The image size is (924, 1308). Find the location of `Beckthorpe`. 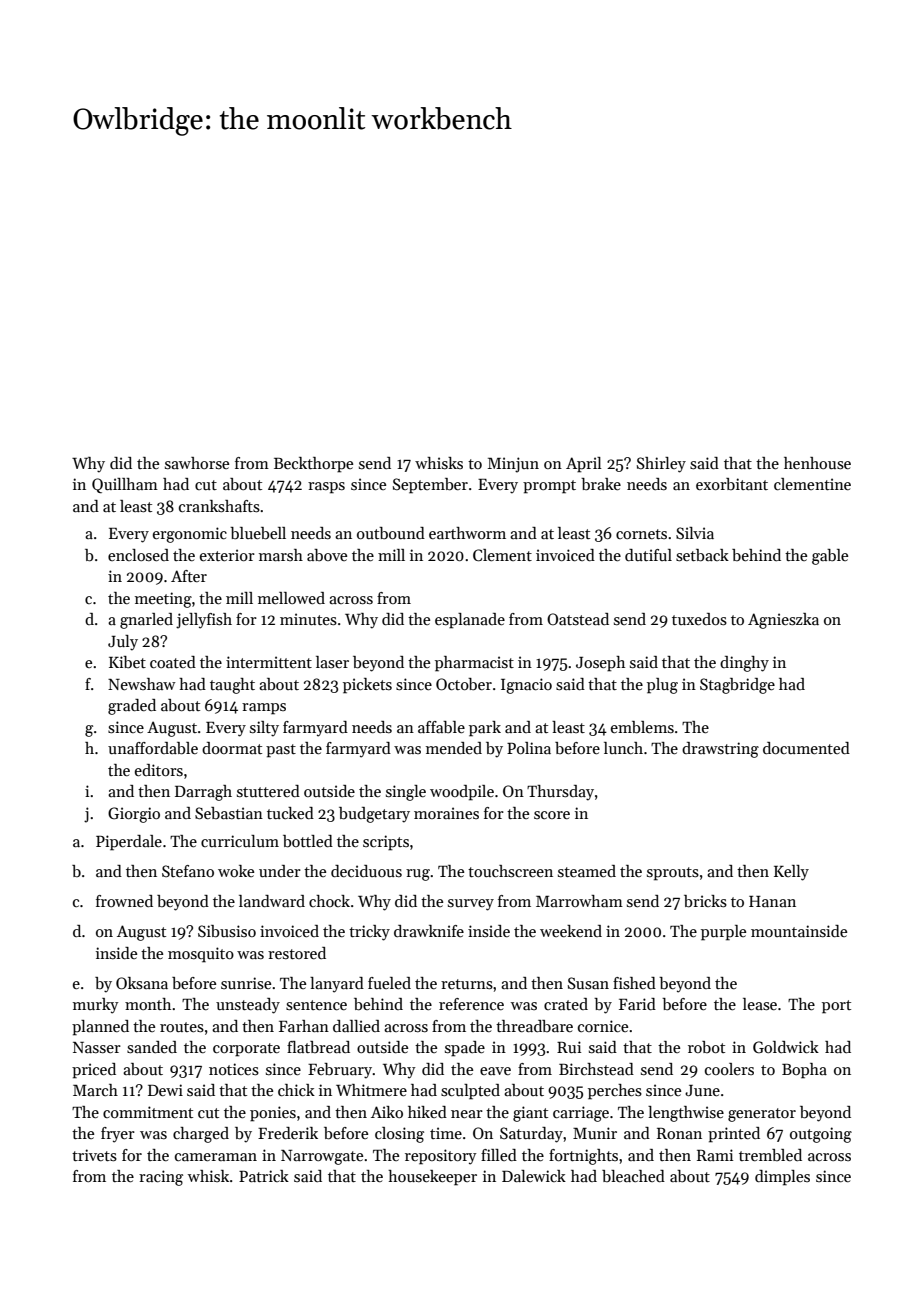

Beckthorpe is located at coordinates (313, 465).
